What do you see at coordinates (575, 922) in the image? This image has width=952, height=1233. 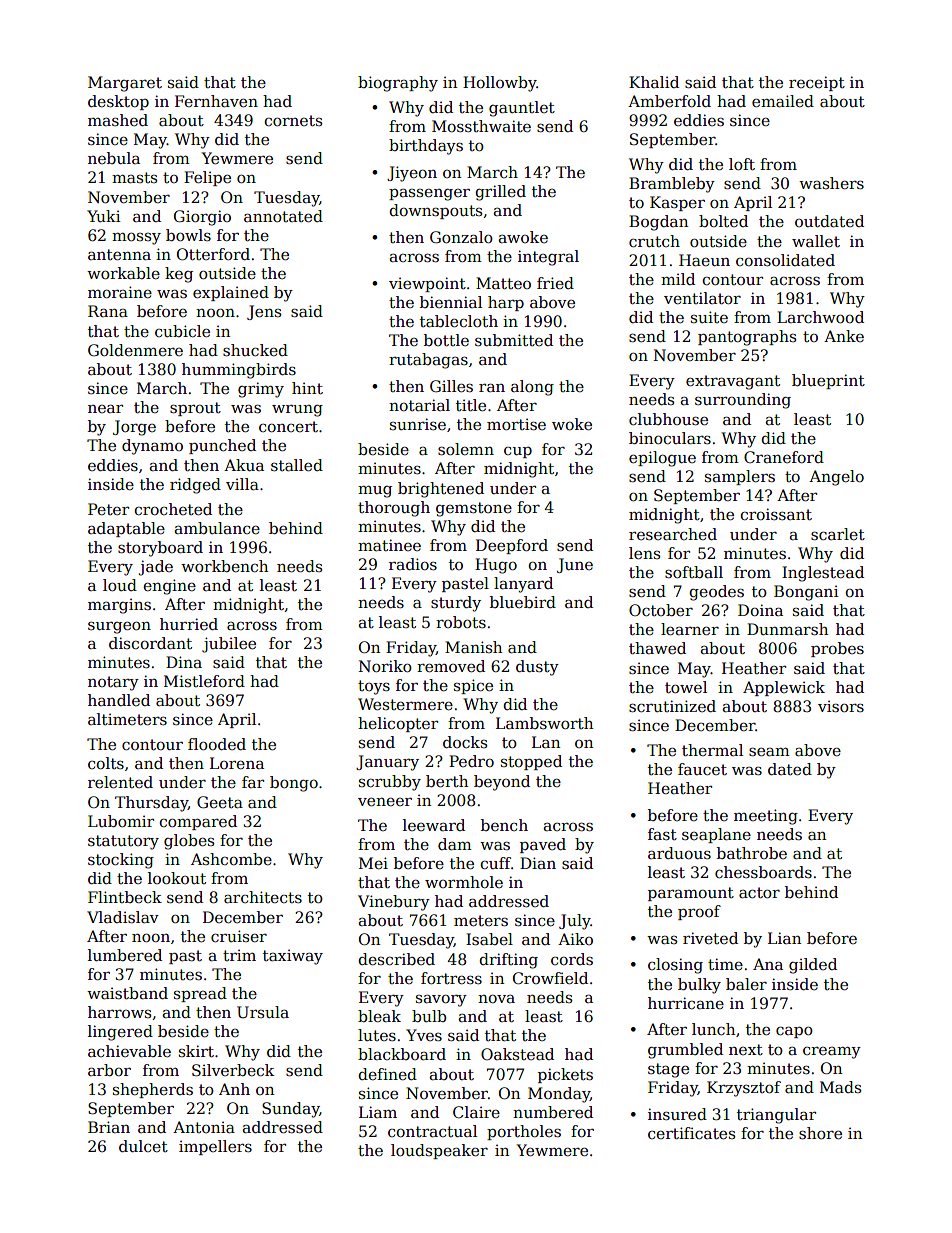 I see `July` at bounding box center [575, 922].
